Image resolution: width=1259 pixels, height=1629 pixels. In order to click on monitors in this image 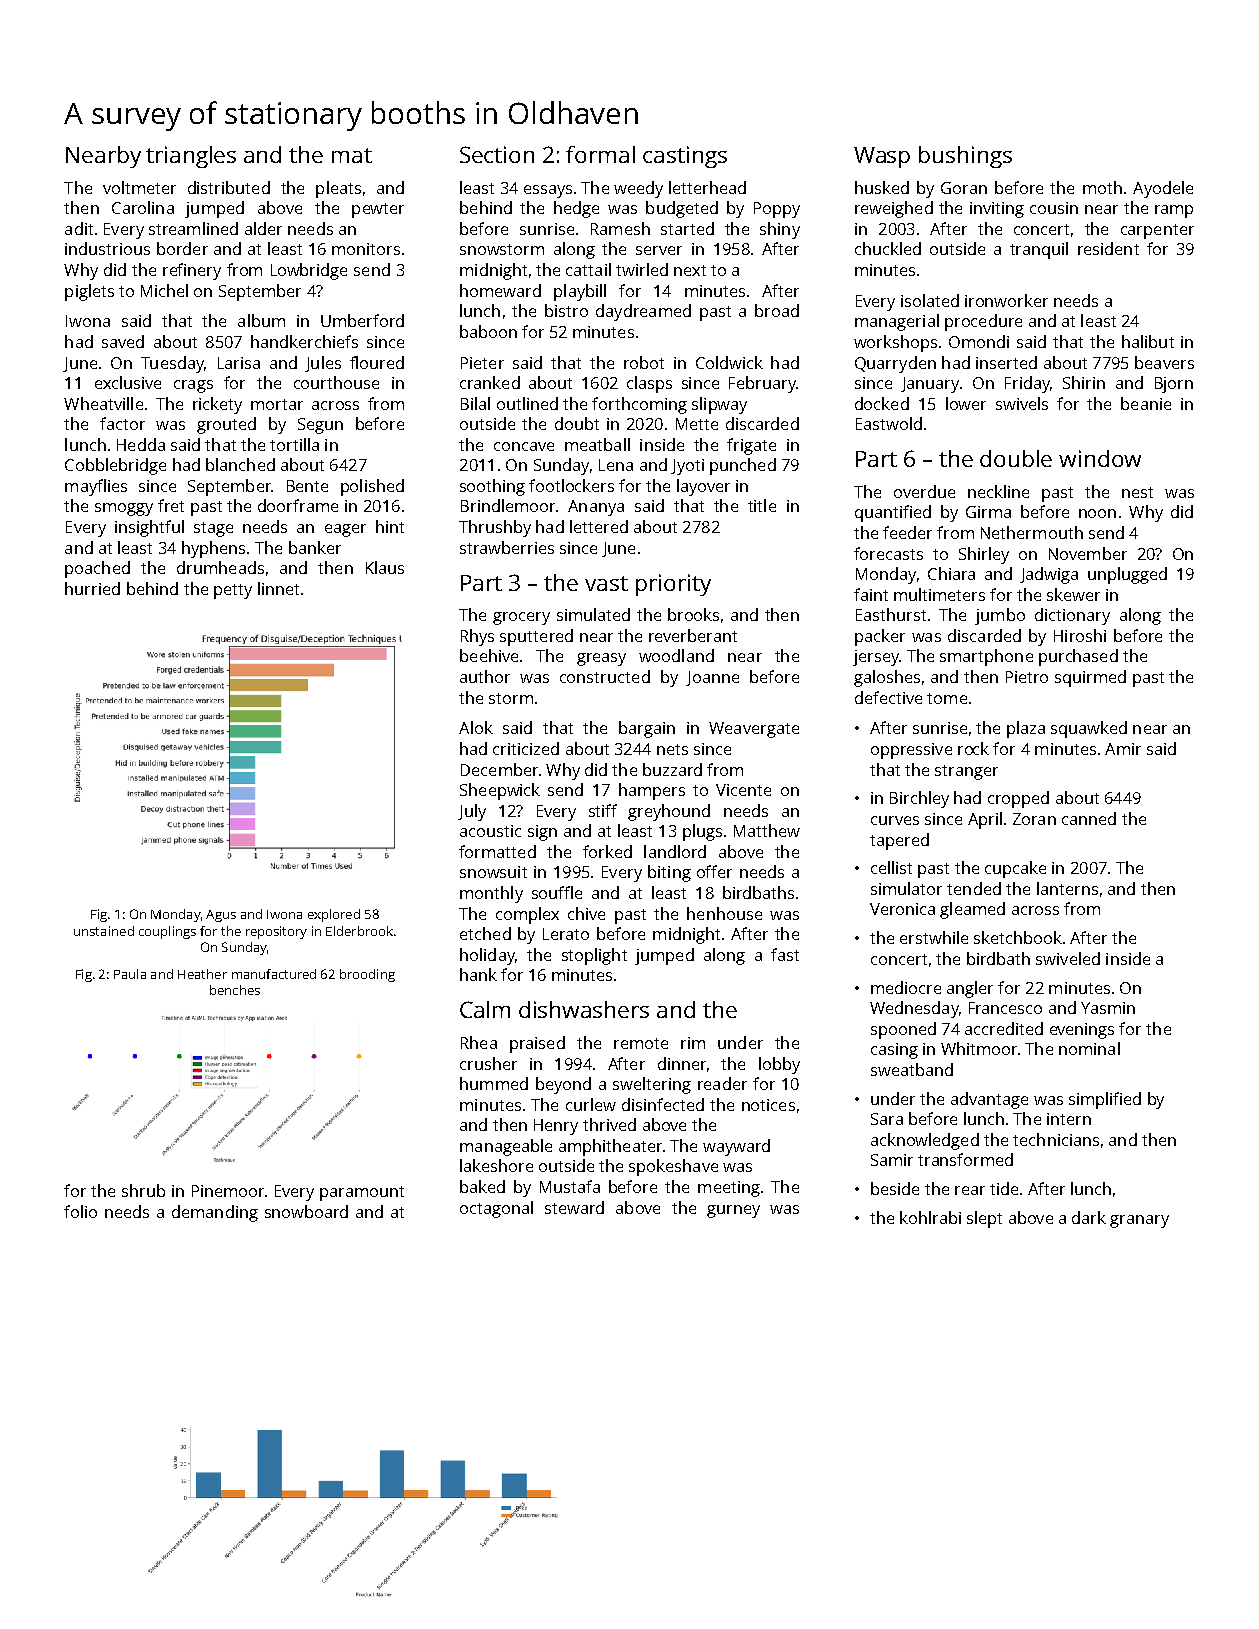, I will do `click(366, 249)`.
